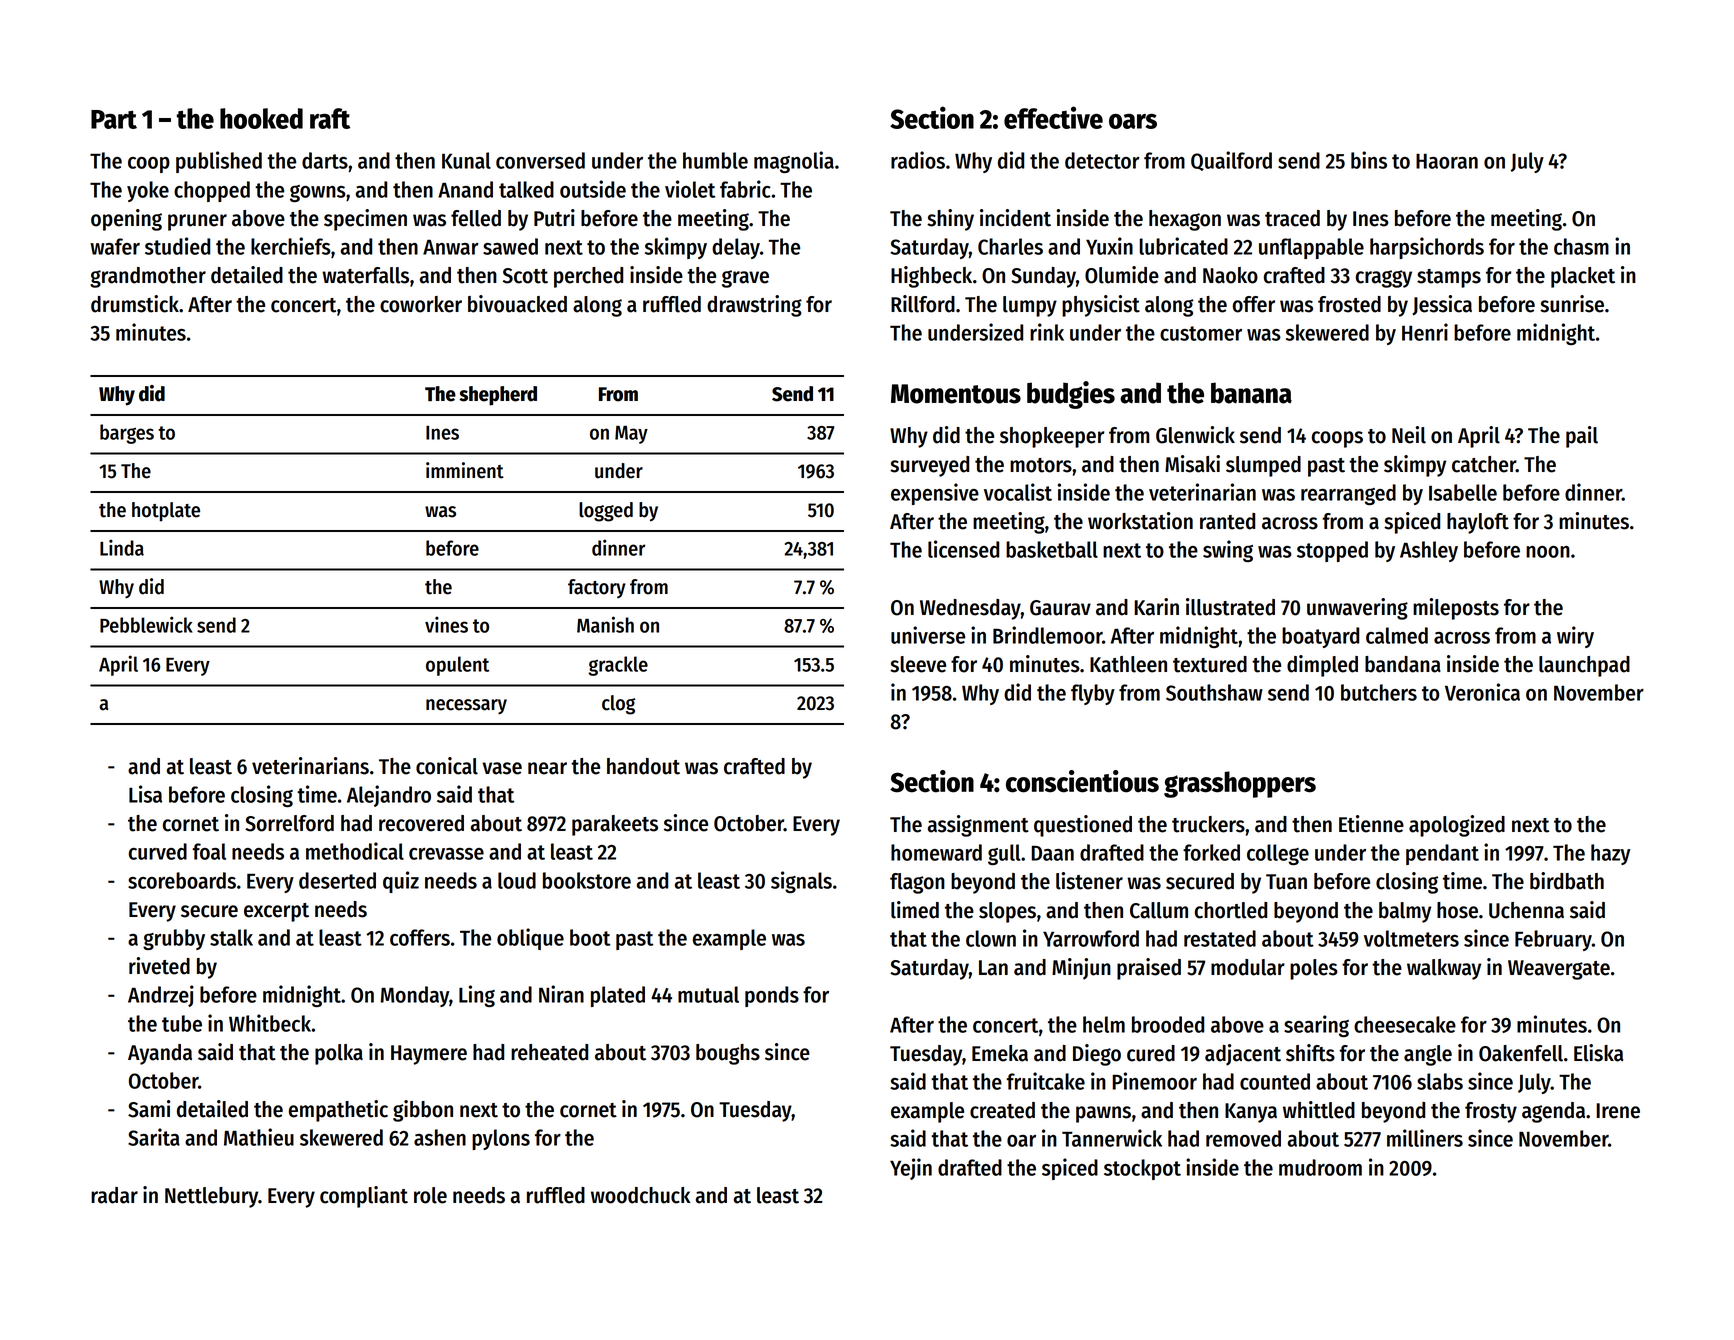 The width and height of the screenshot is (1734, 1340). What do you see at coordinates (365, 275) in the screenshot?
I see `waterfalls` at bounding box center [365, 275].
